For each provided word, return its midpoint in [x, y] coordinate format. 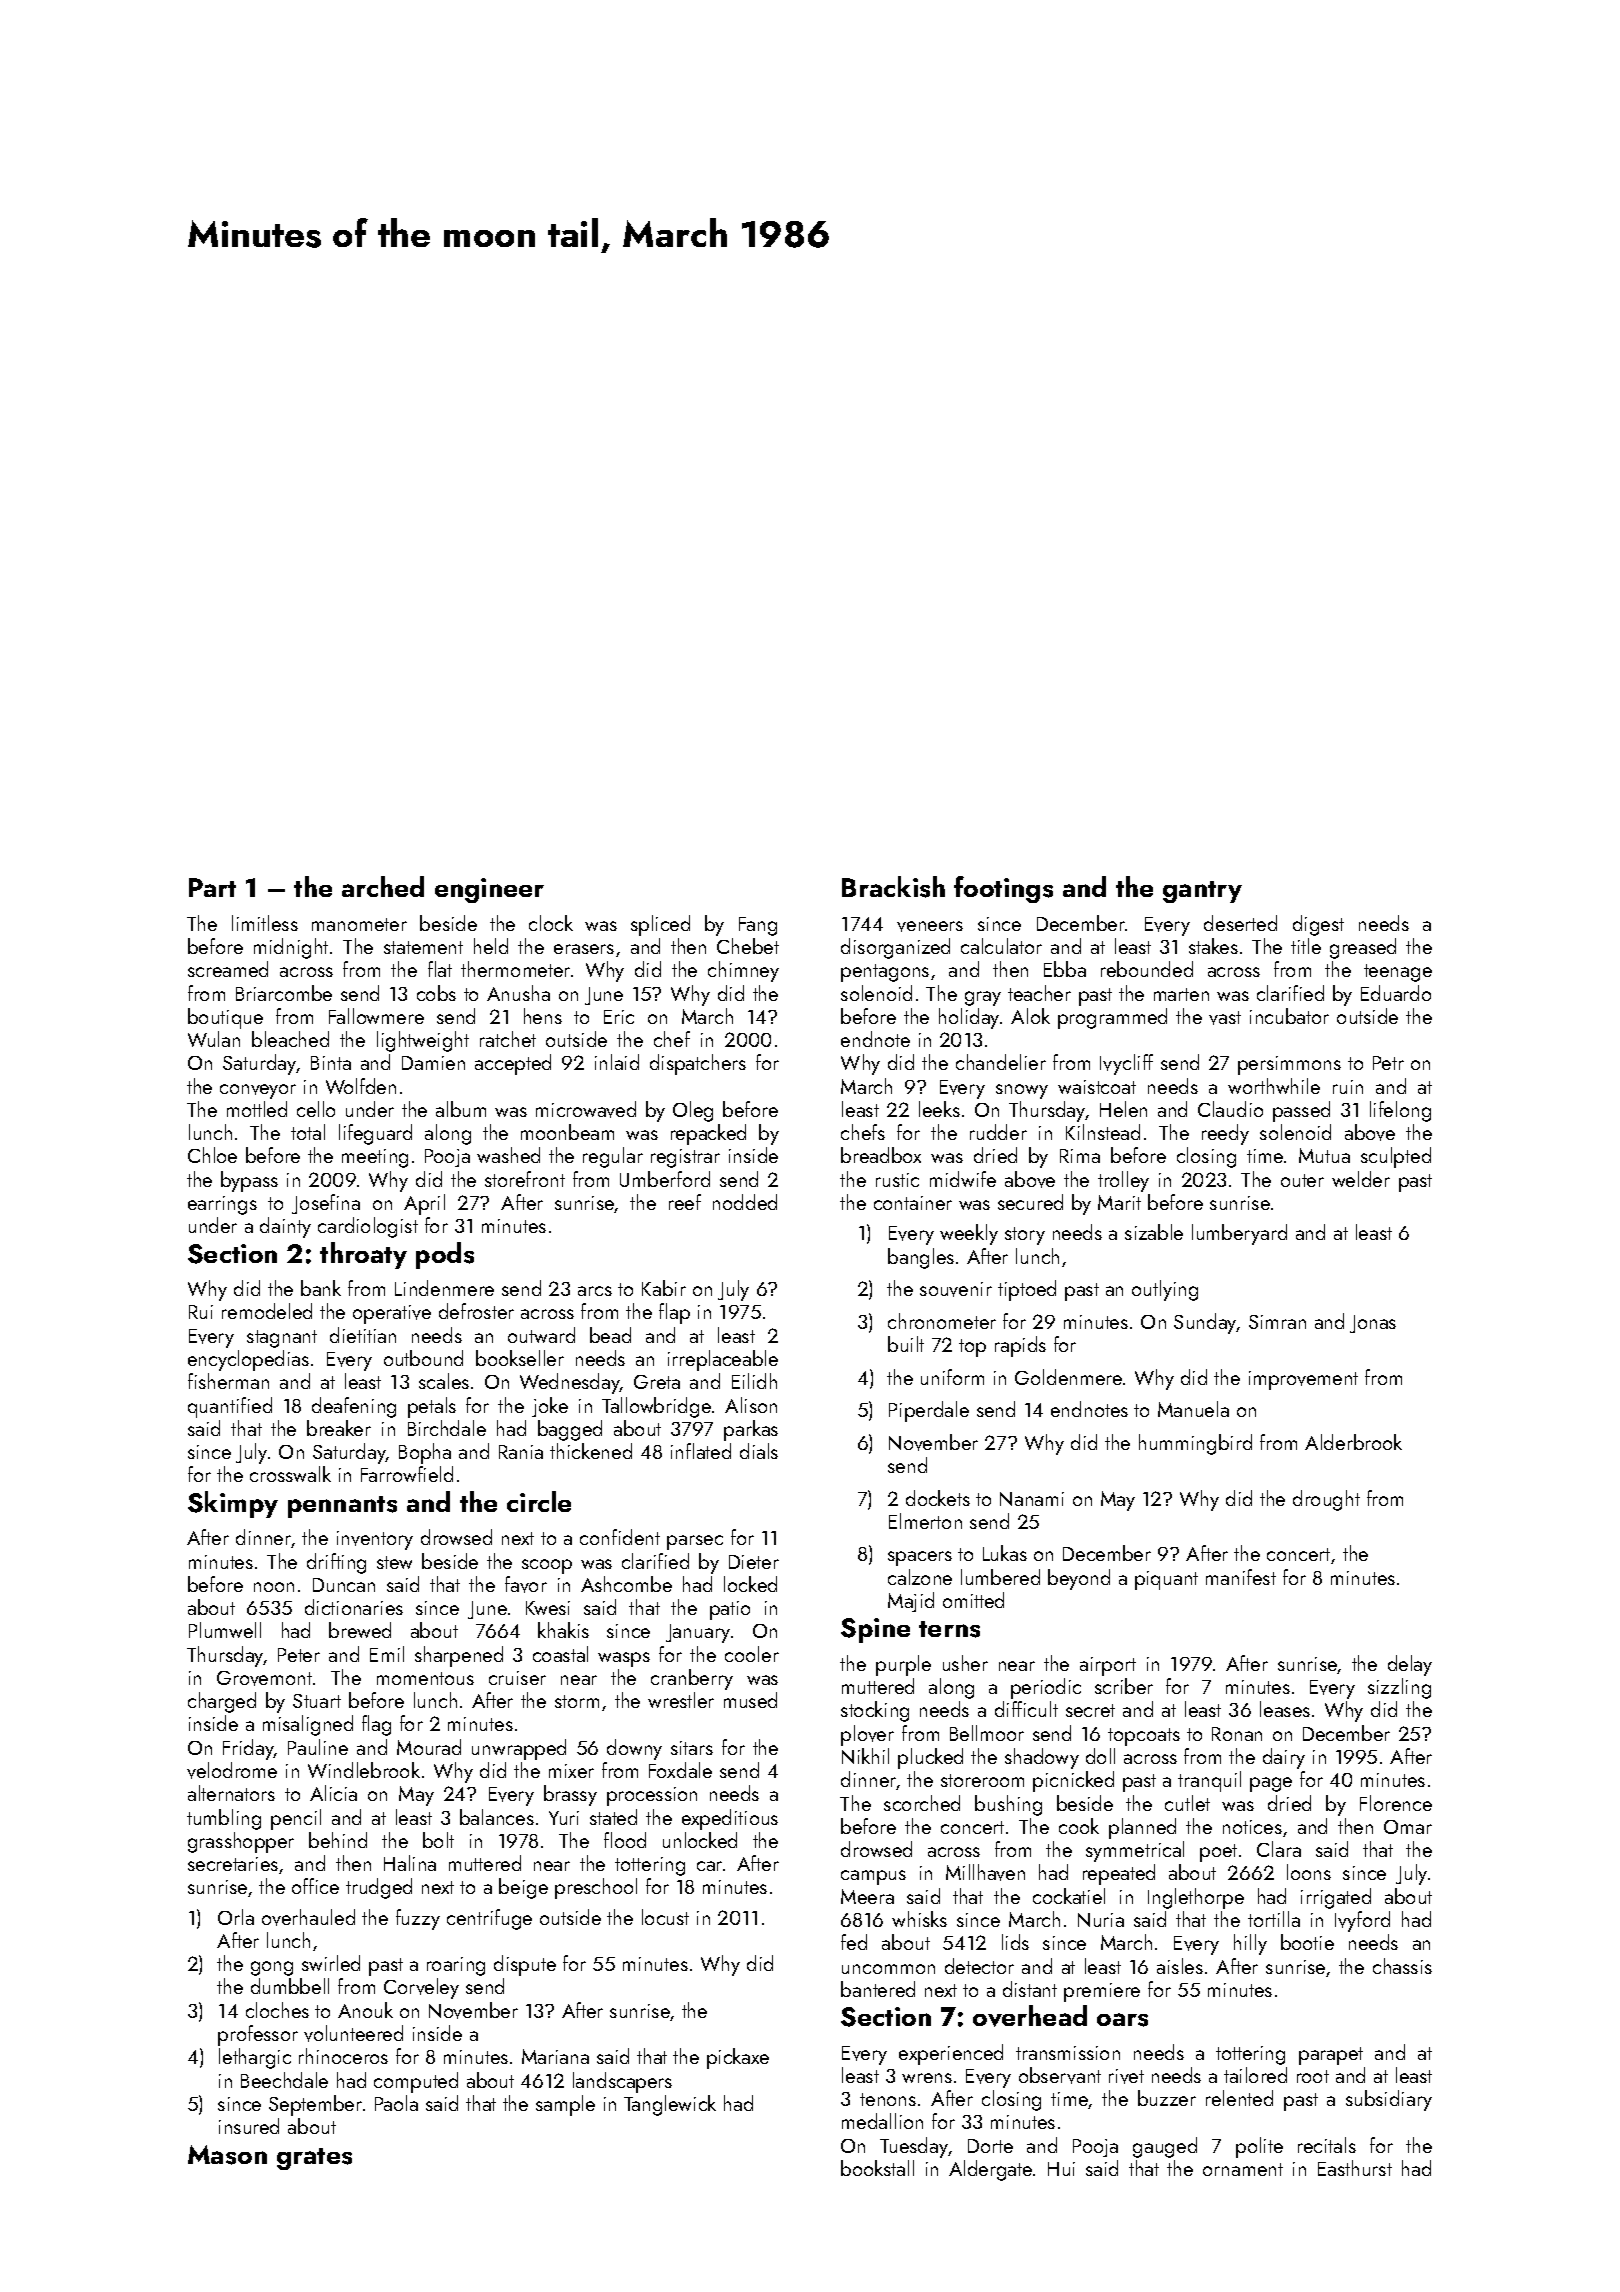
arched [383, 886]
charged [222, 1702]
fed [854, 1942]
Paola [396, 2103]
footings [1003, 889]
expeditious [730, 1819]
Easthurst [1355, 2168]
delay [1410, 1665]
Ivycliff [1126, 1064]
